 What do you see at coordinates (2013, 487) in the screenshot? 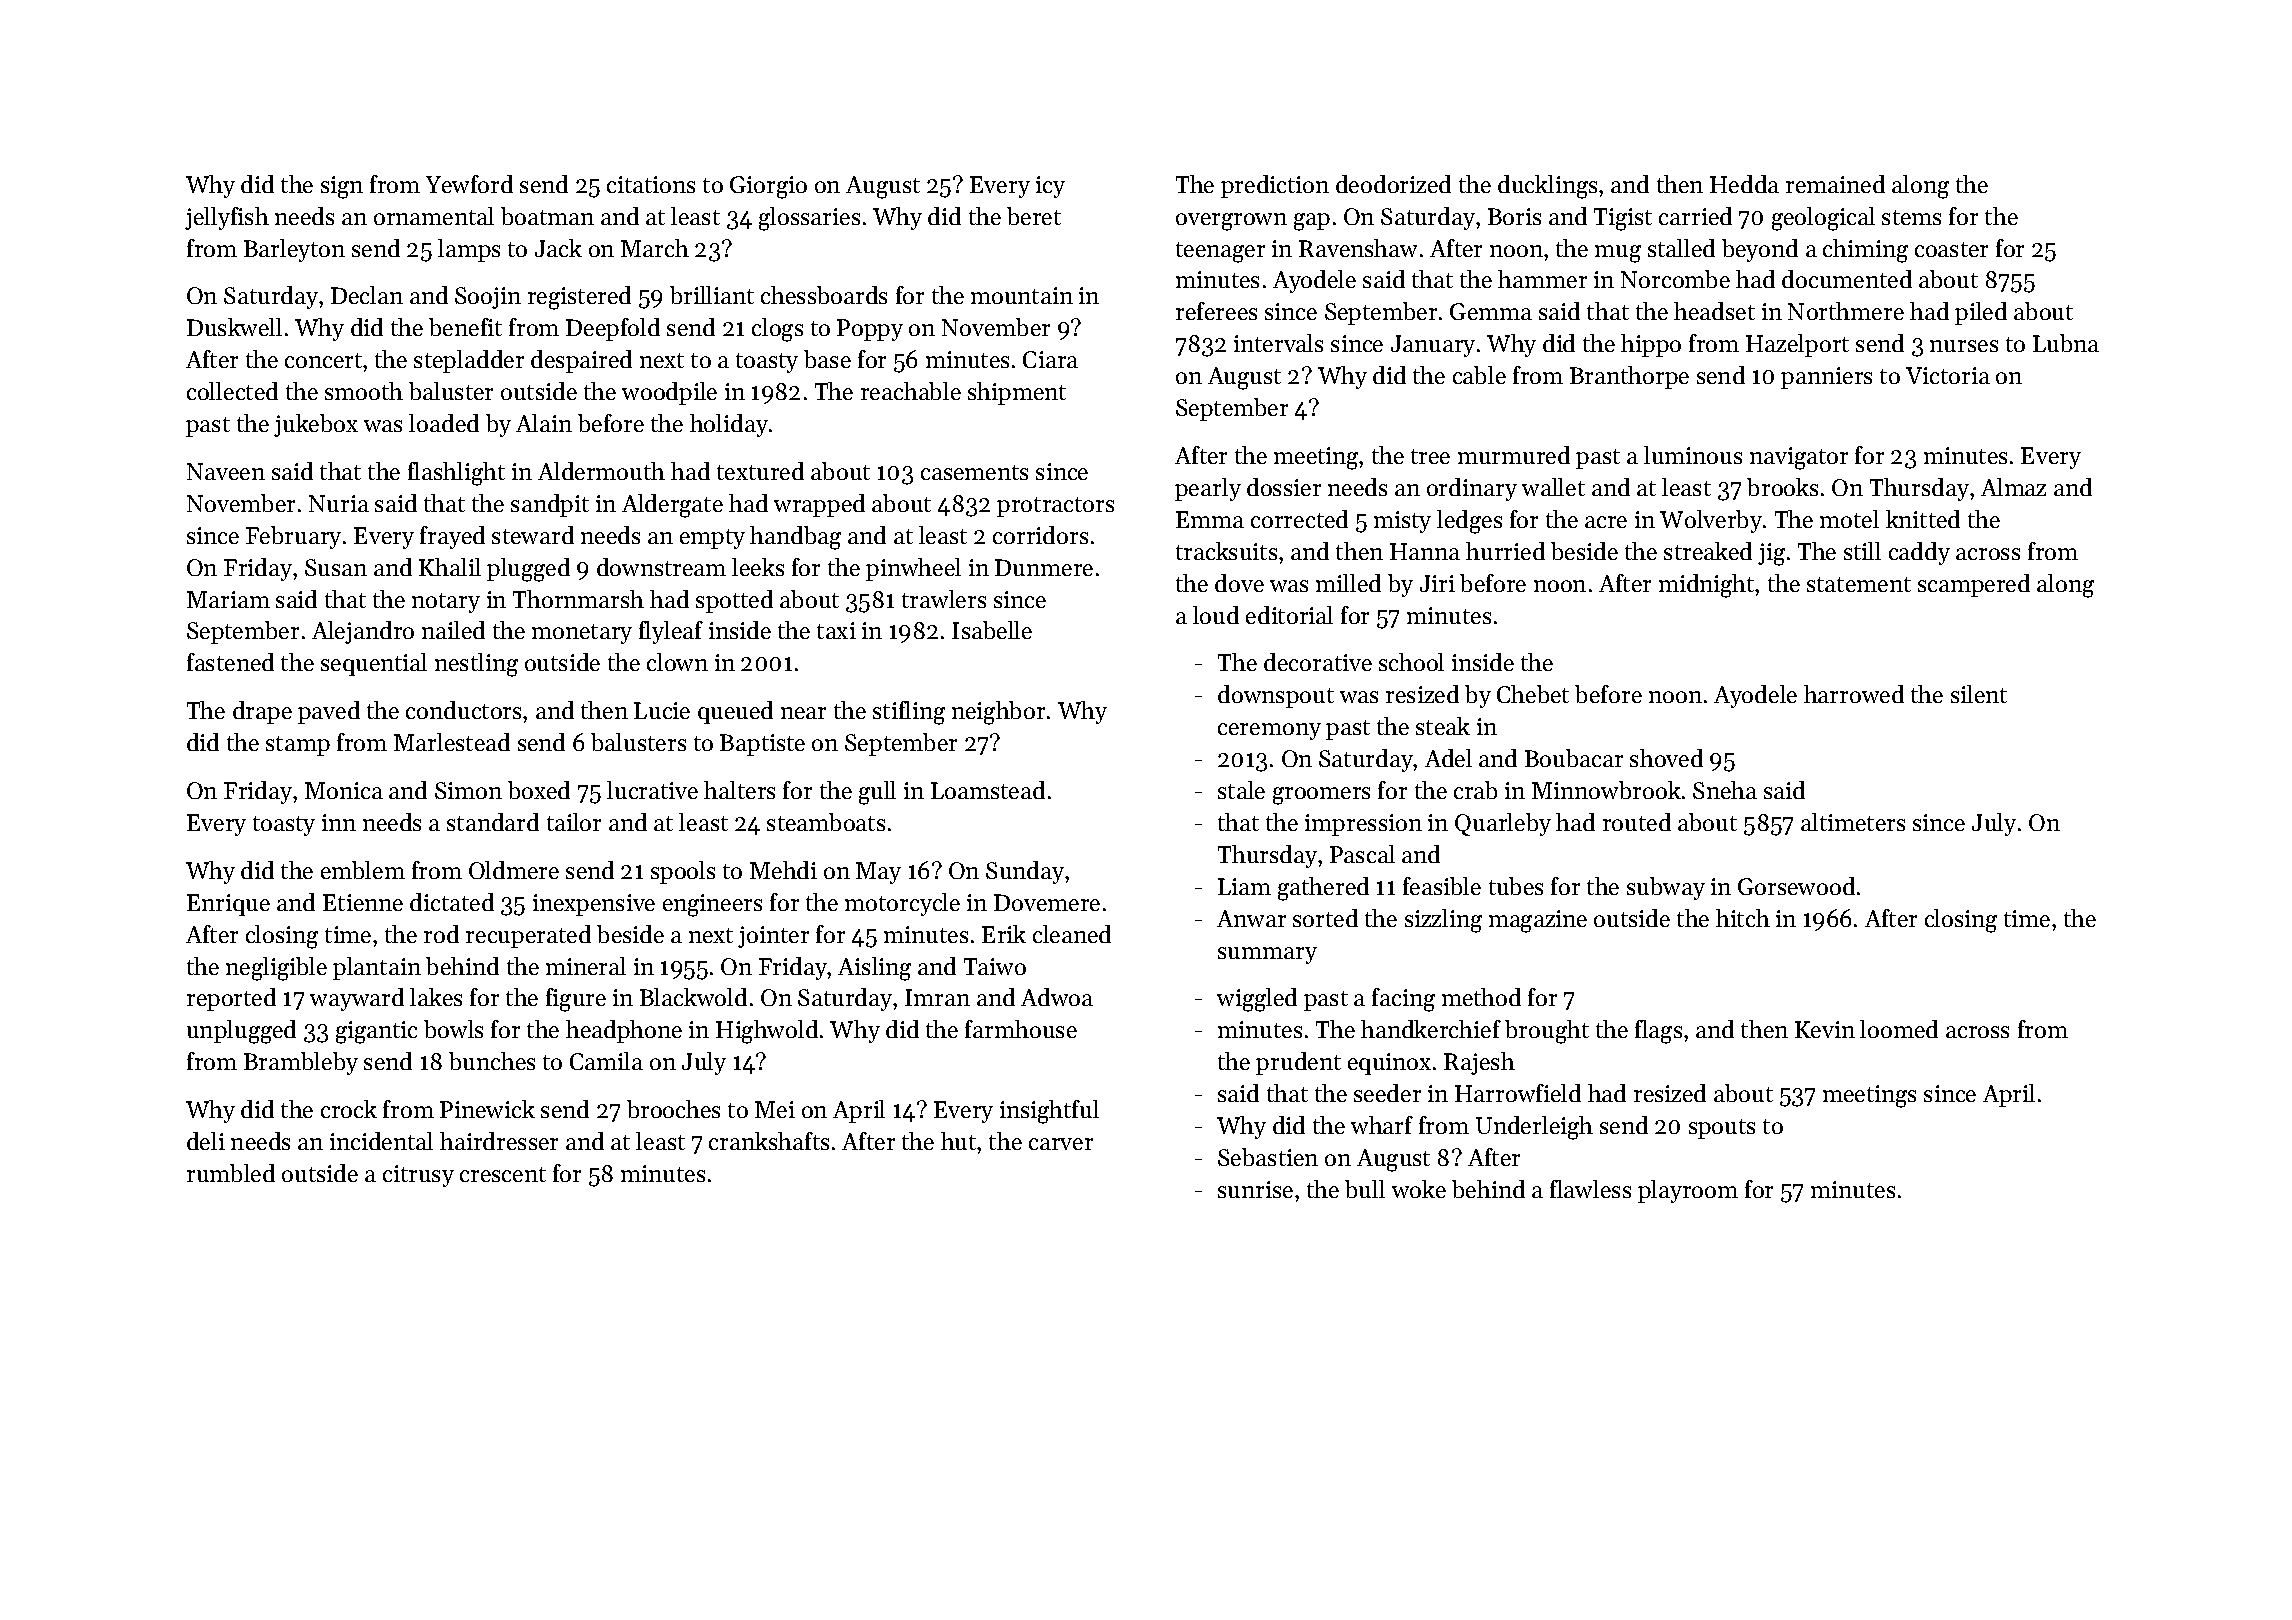
I see `Almaz` at bounding box center [2013, 487].
